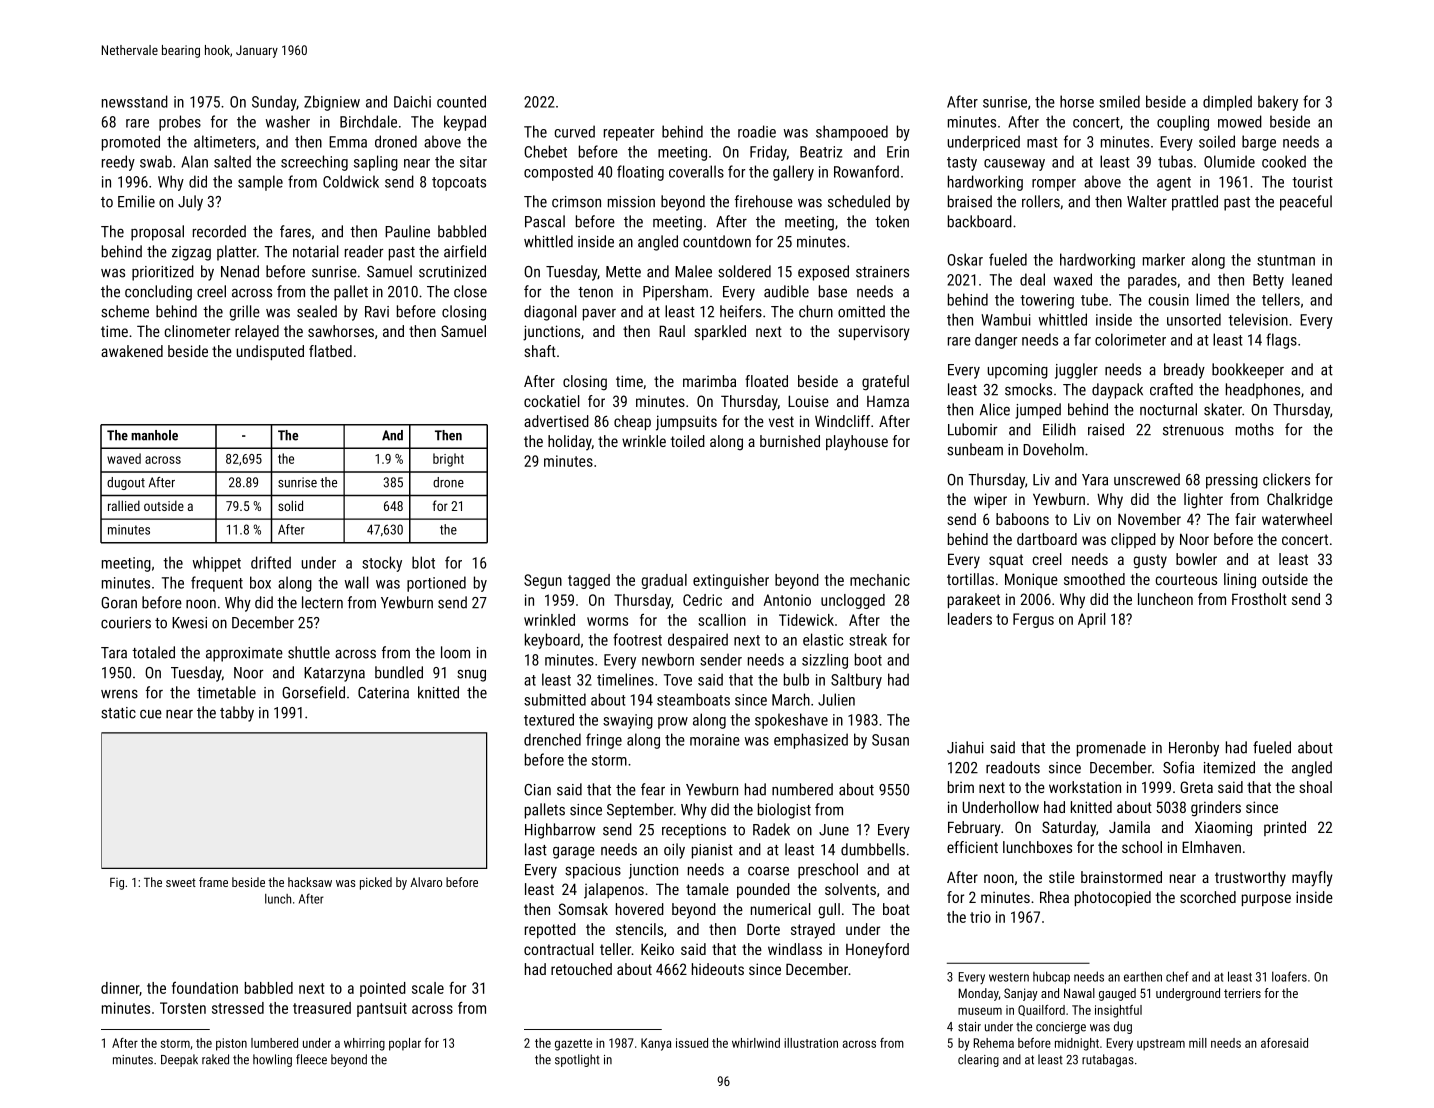  I want to click on blot, so click(423, 562).
